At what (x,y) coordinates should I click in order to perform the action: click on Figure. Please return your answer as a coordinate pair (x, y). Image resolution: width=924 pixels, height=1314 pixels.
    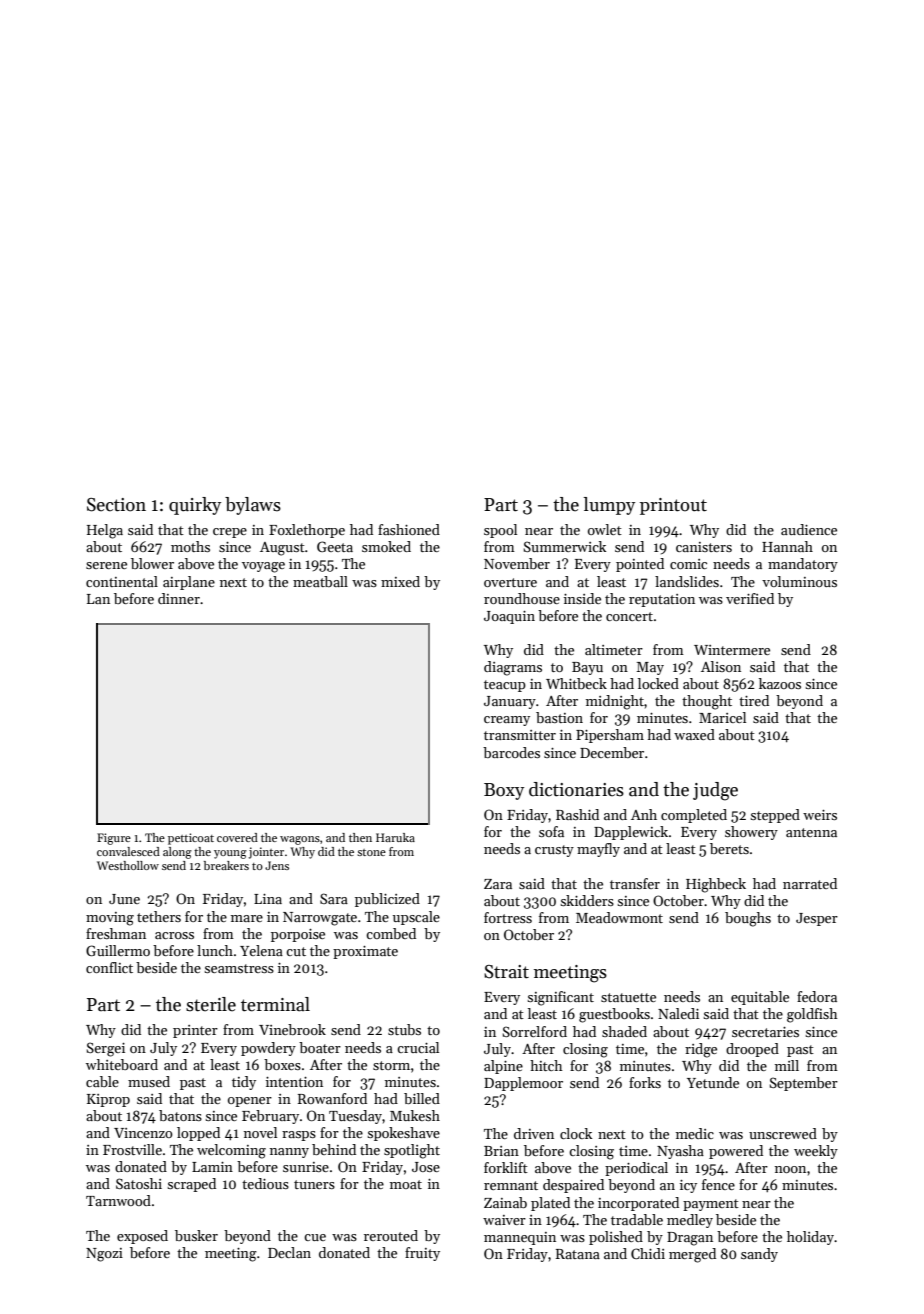
    Looking at the image, I should click on (114, 839).
